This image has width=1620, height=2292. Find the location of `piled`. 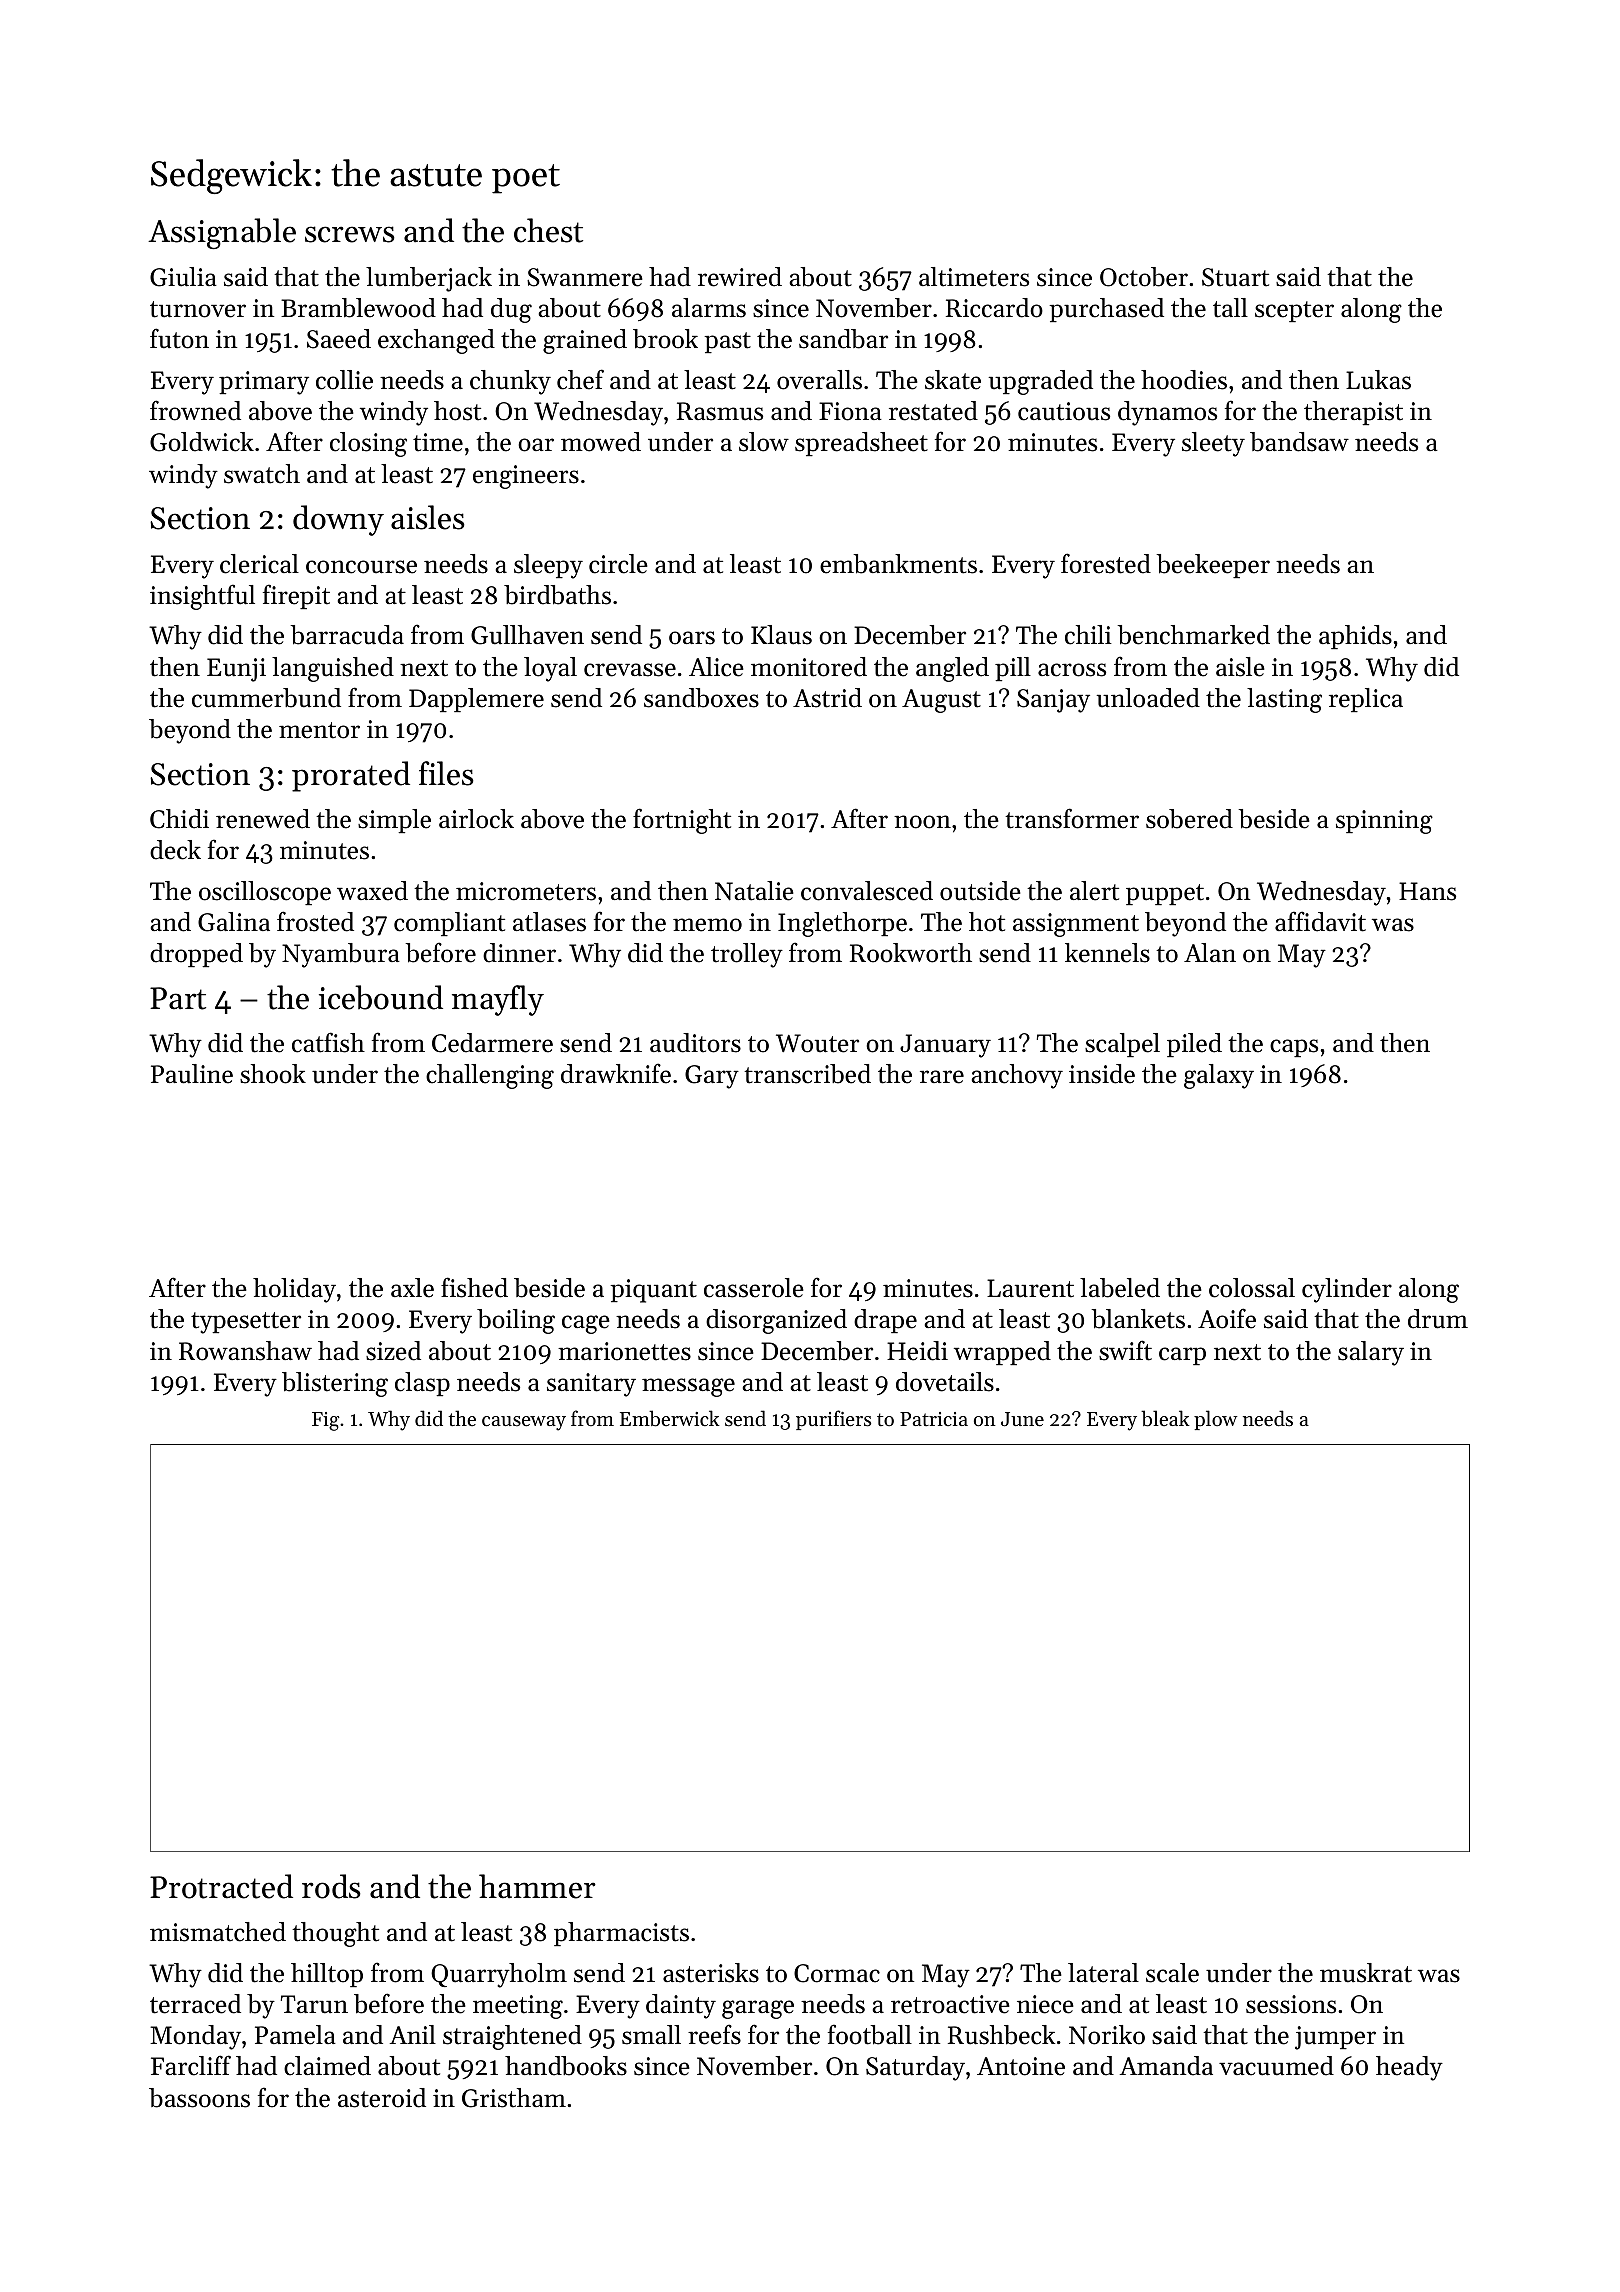

piled is located at coordinates (1194, 1045).
